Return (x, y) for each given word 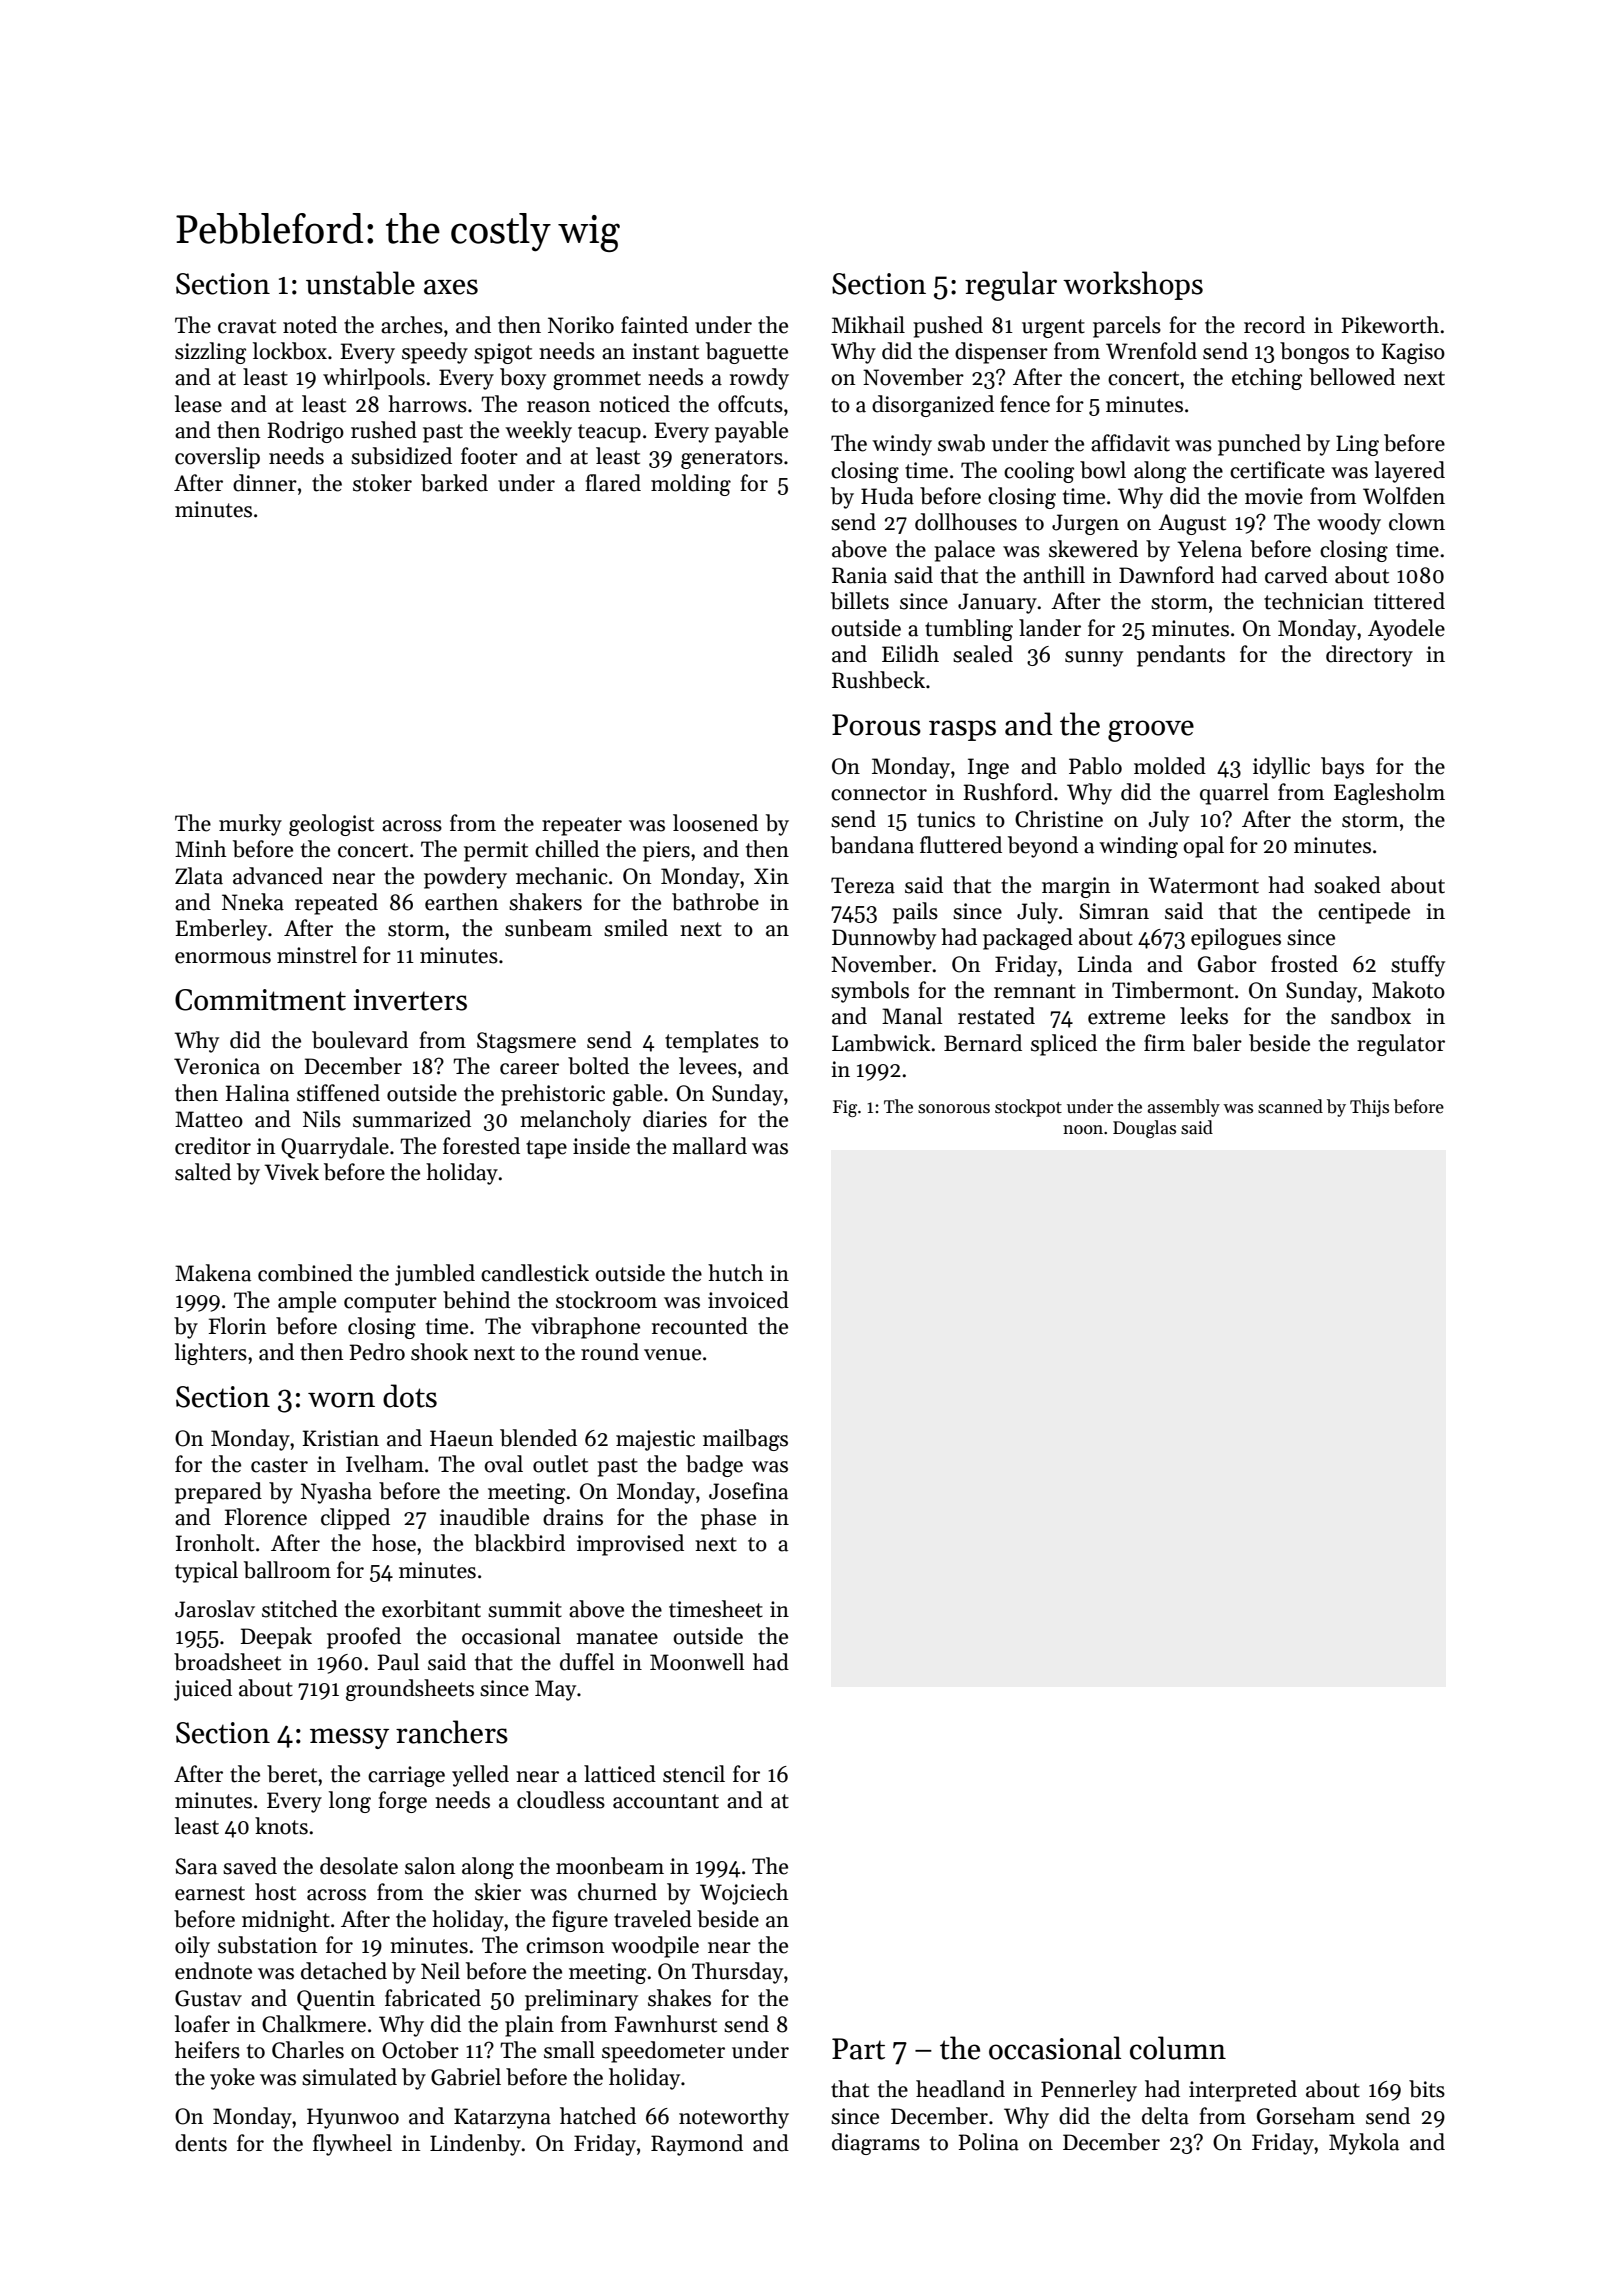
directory (1369, 656)
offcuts (750, 404)
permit (496, 851)
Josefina (748, 1491)
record (1274, 325)
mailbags (745, 1440)
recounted (700, 1326)
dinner (265, 483)
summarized (412, 1119)
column (1178, 2048)
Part (858, 2049)
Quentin (336, 2000)
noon (1083, 1130)
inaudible (484, 1517)
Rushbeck (878, 680)
